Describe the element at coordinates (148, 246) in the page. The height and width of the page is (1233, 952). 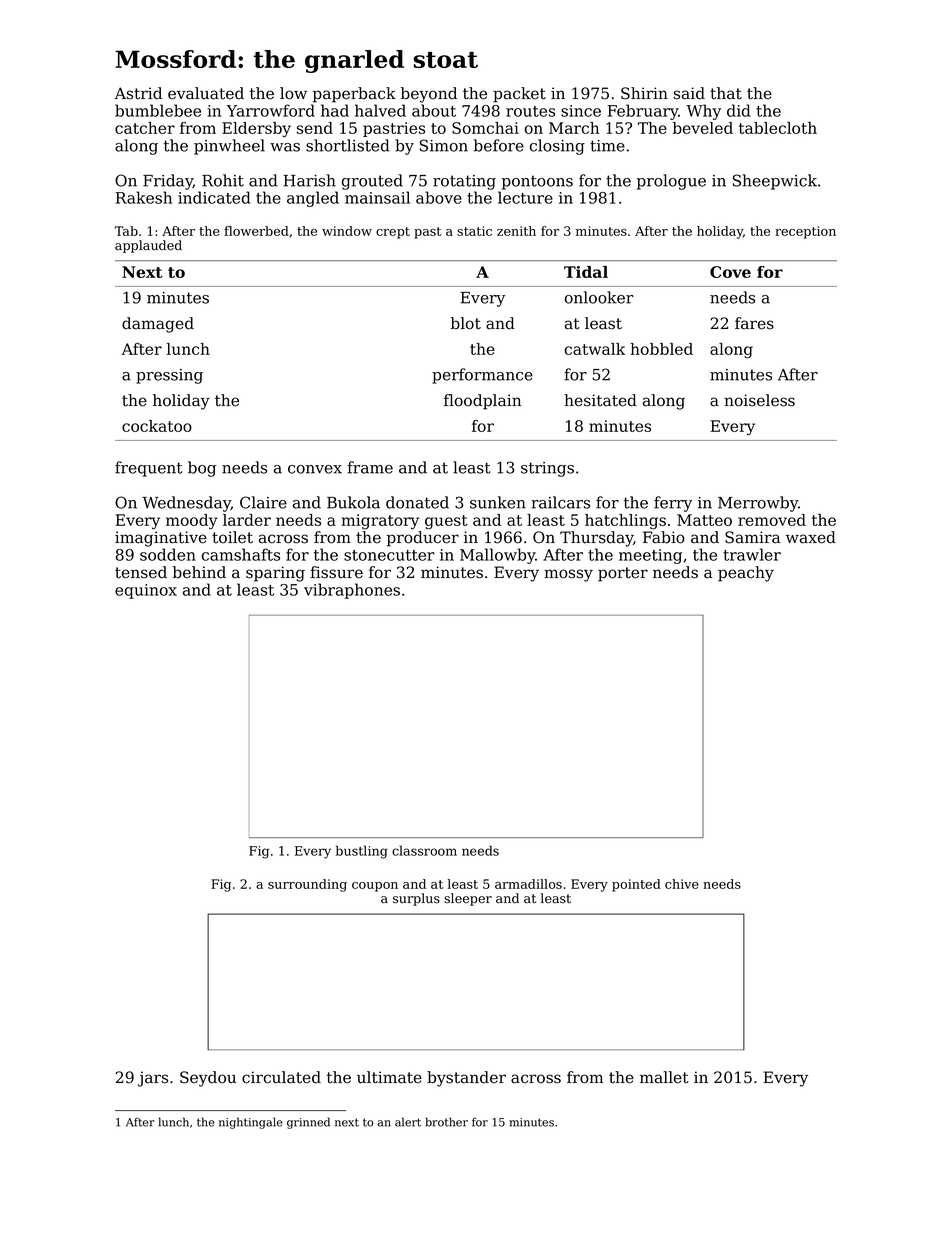
I see `applauded` at that location.
